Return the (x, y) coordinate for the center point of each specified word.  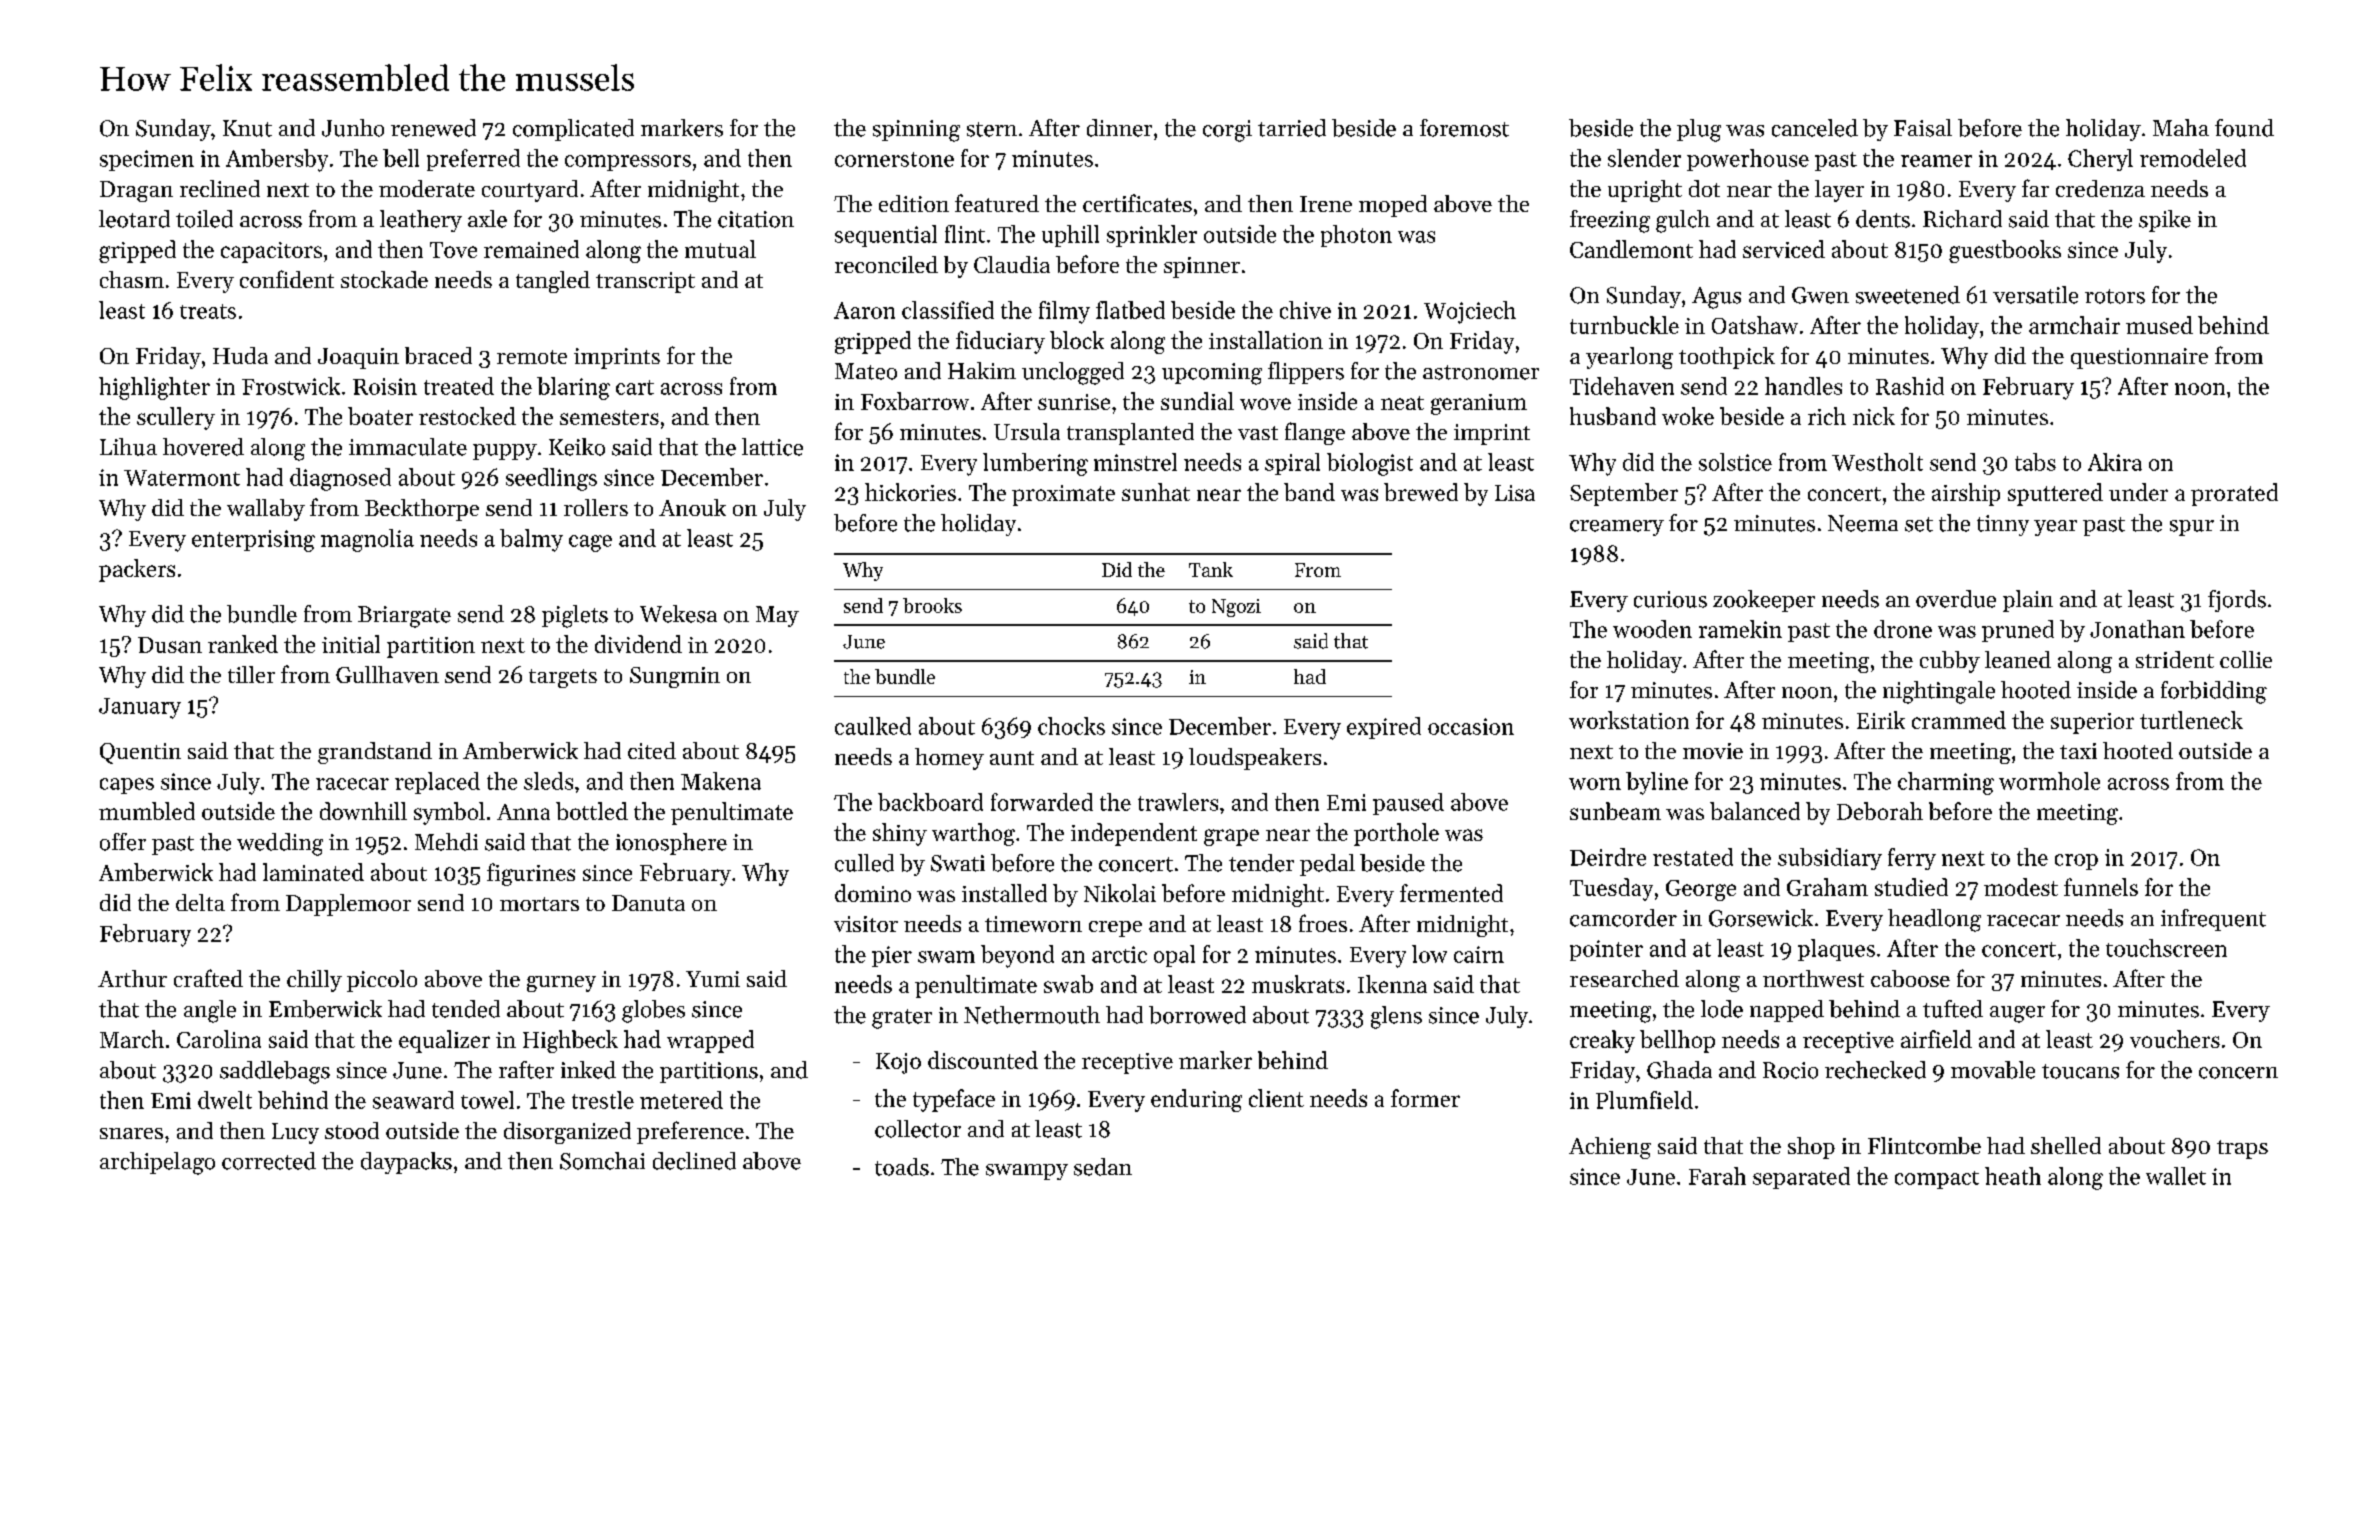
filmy (1064, 312)
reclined (220, 188)
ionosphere (671, 844)
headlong (1934, 920)
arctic (1119, 954)
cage (590, 543)
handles (1803, 386)
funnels (2101, 887)
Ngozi (1236, 608)
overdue (1956, 599)
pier (892, 956)
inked (588, 1070)
